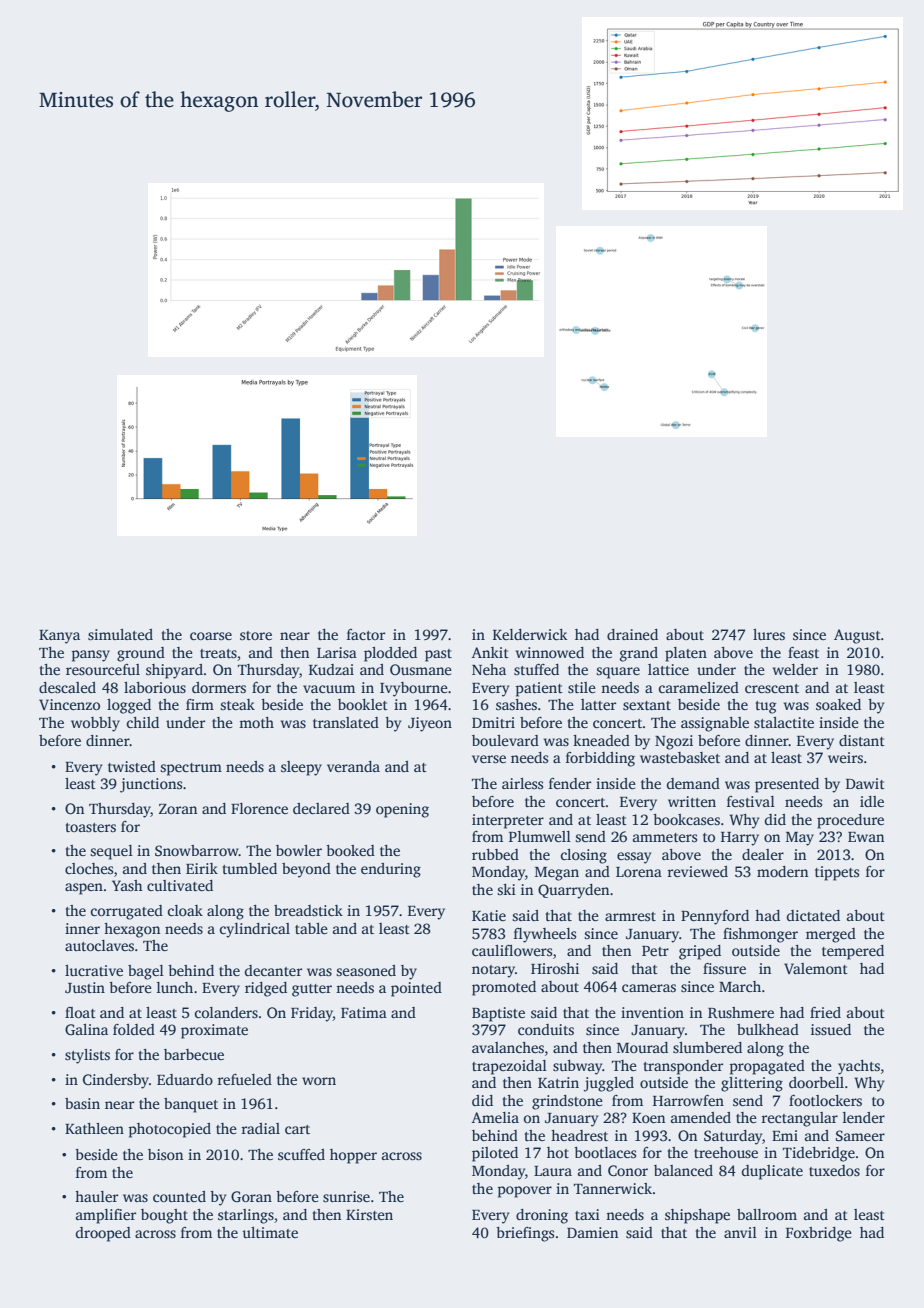  Describe the element at coordinates (402, 810) in the document. I see `opening` at that location.
